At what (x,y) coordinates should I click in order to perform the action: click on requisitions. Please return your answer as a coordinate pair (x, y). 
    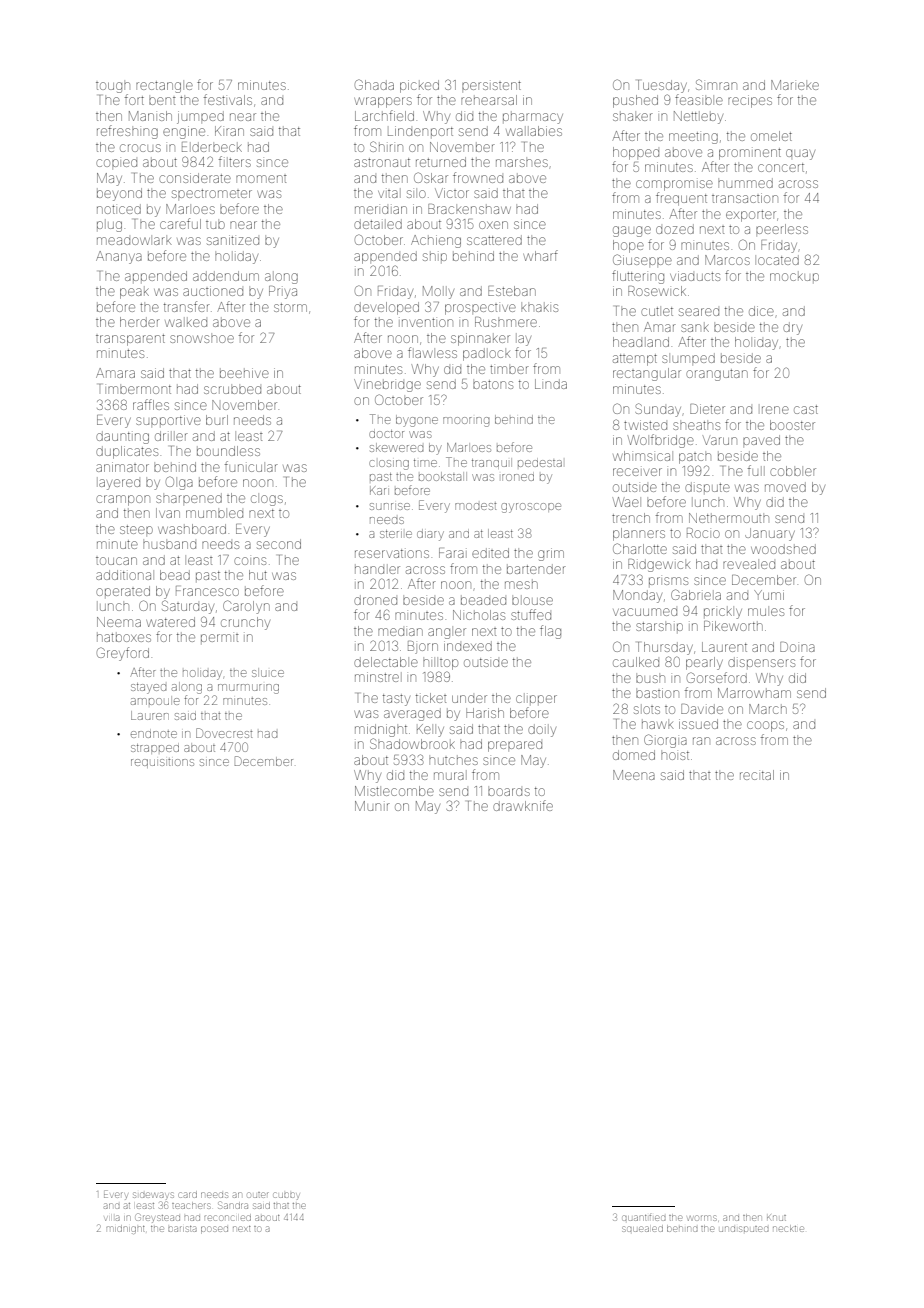
    Looking at the image, I should click on (162, 763).
